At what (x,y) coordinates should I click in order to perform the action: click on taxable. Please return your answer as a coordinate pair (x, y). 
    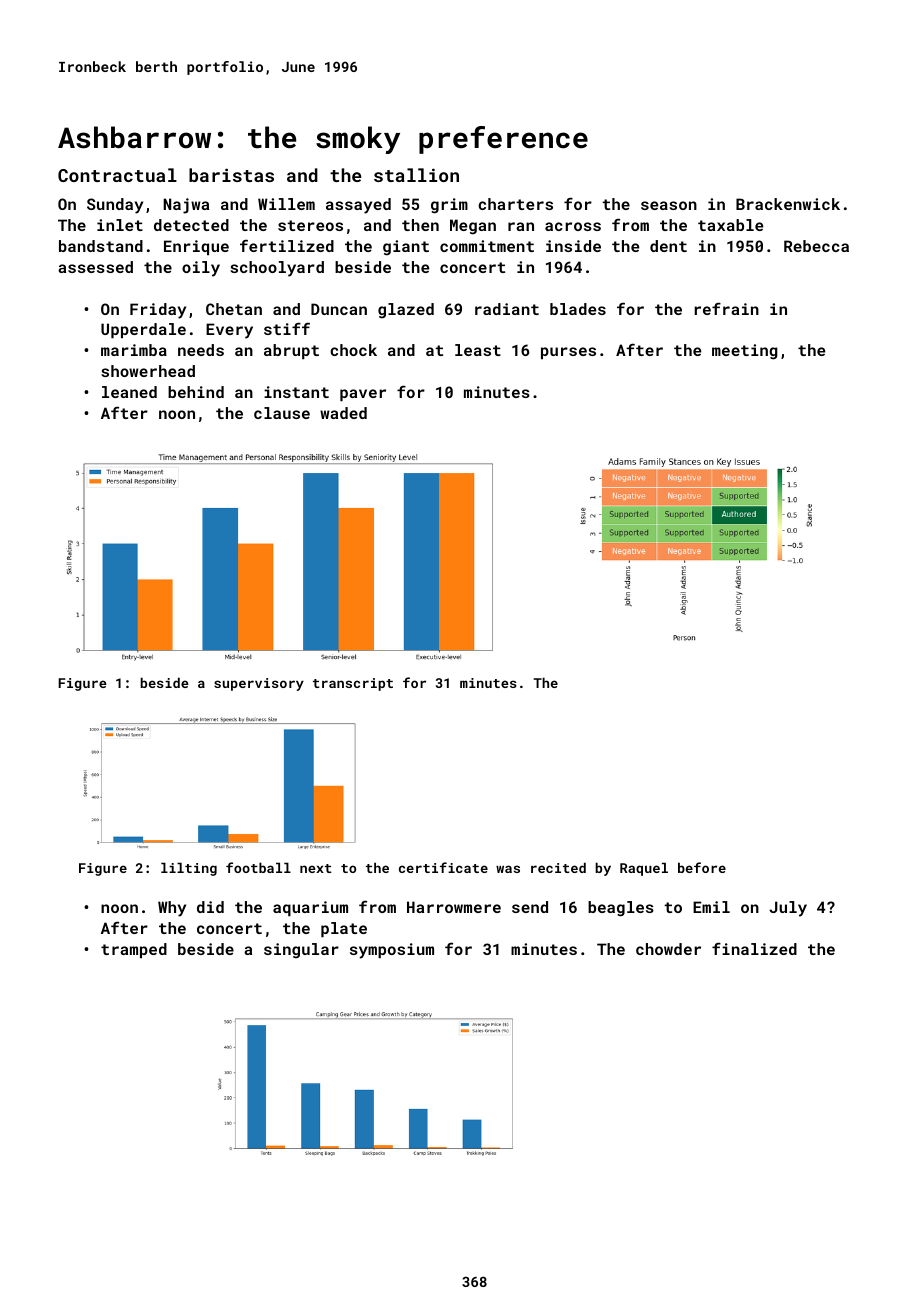
    Looking at the image, I should click on (731, 225).
